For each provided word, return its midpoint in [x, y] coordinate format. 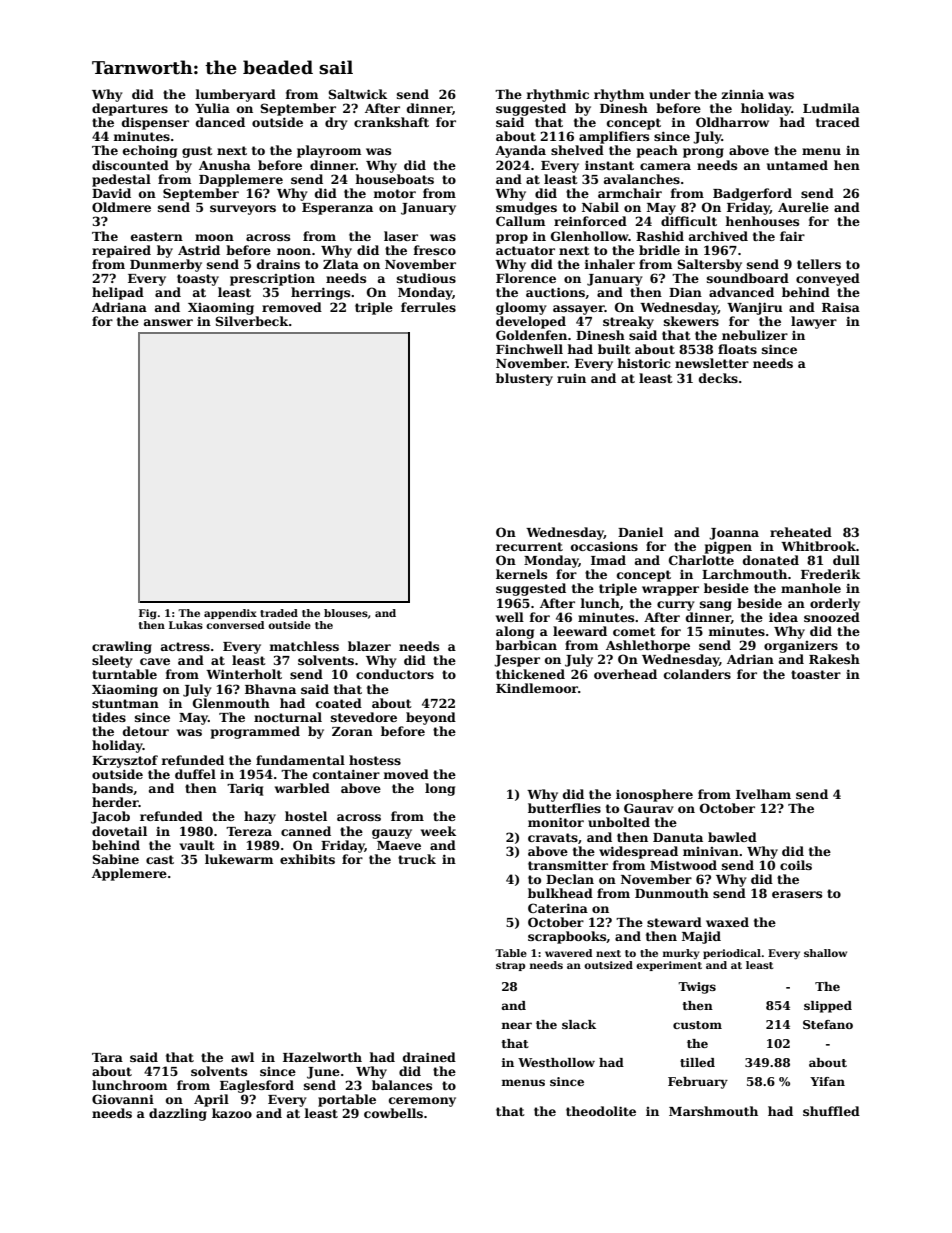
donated [771, 560]
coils [796, 865]
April [211, 1100]
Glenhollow [590, 236]
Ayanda [520, 151]
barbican [526, 645]
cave [155, 661]
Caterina [558, 908]
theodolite [601, 1111]
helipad [118, 293]
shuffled [831, 1111]
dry [336, 123]
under [670, 94]
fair [792, 236]
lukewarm [239, 859]
